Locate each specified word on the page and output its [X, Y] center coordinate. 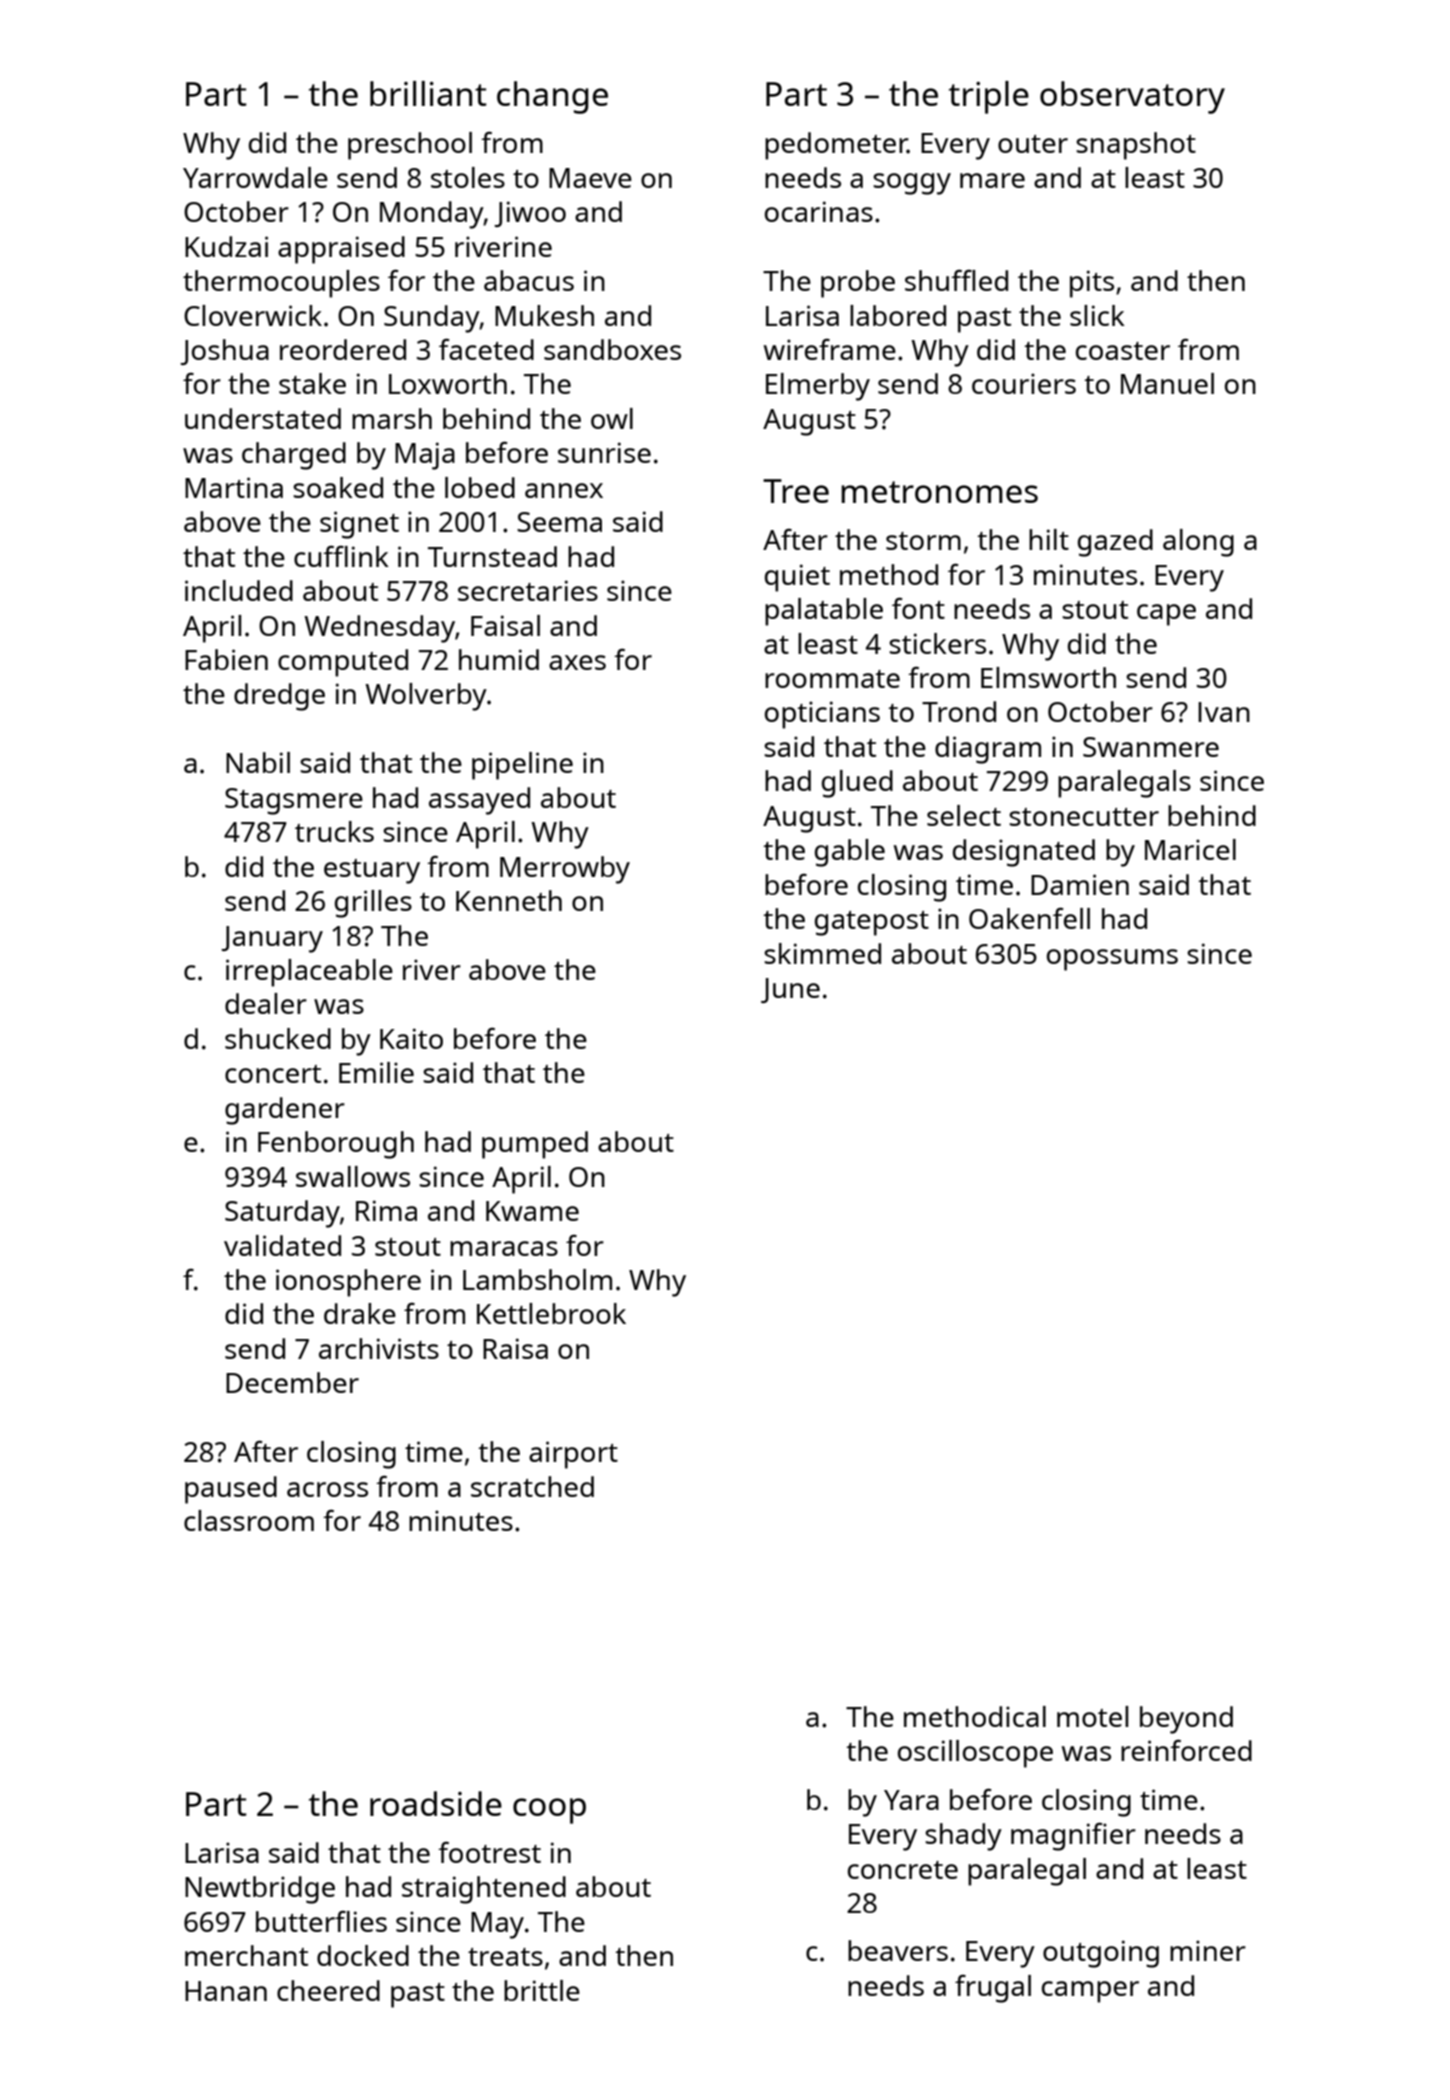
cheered [328, 1990]
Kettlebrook [551, 1313]
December [292, 1382]
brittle [542, 1990]
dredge [279, 697]
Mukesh [544, 315]
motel [1092, 1716]
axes [577, 662]
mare [992, 180]
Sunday [432, 319]
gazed [1115, 543]
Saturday [282, 1214]
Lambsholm [537, 1279]
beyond [1186, 1720]
